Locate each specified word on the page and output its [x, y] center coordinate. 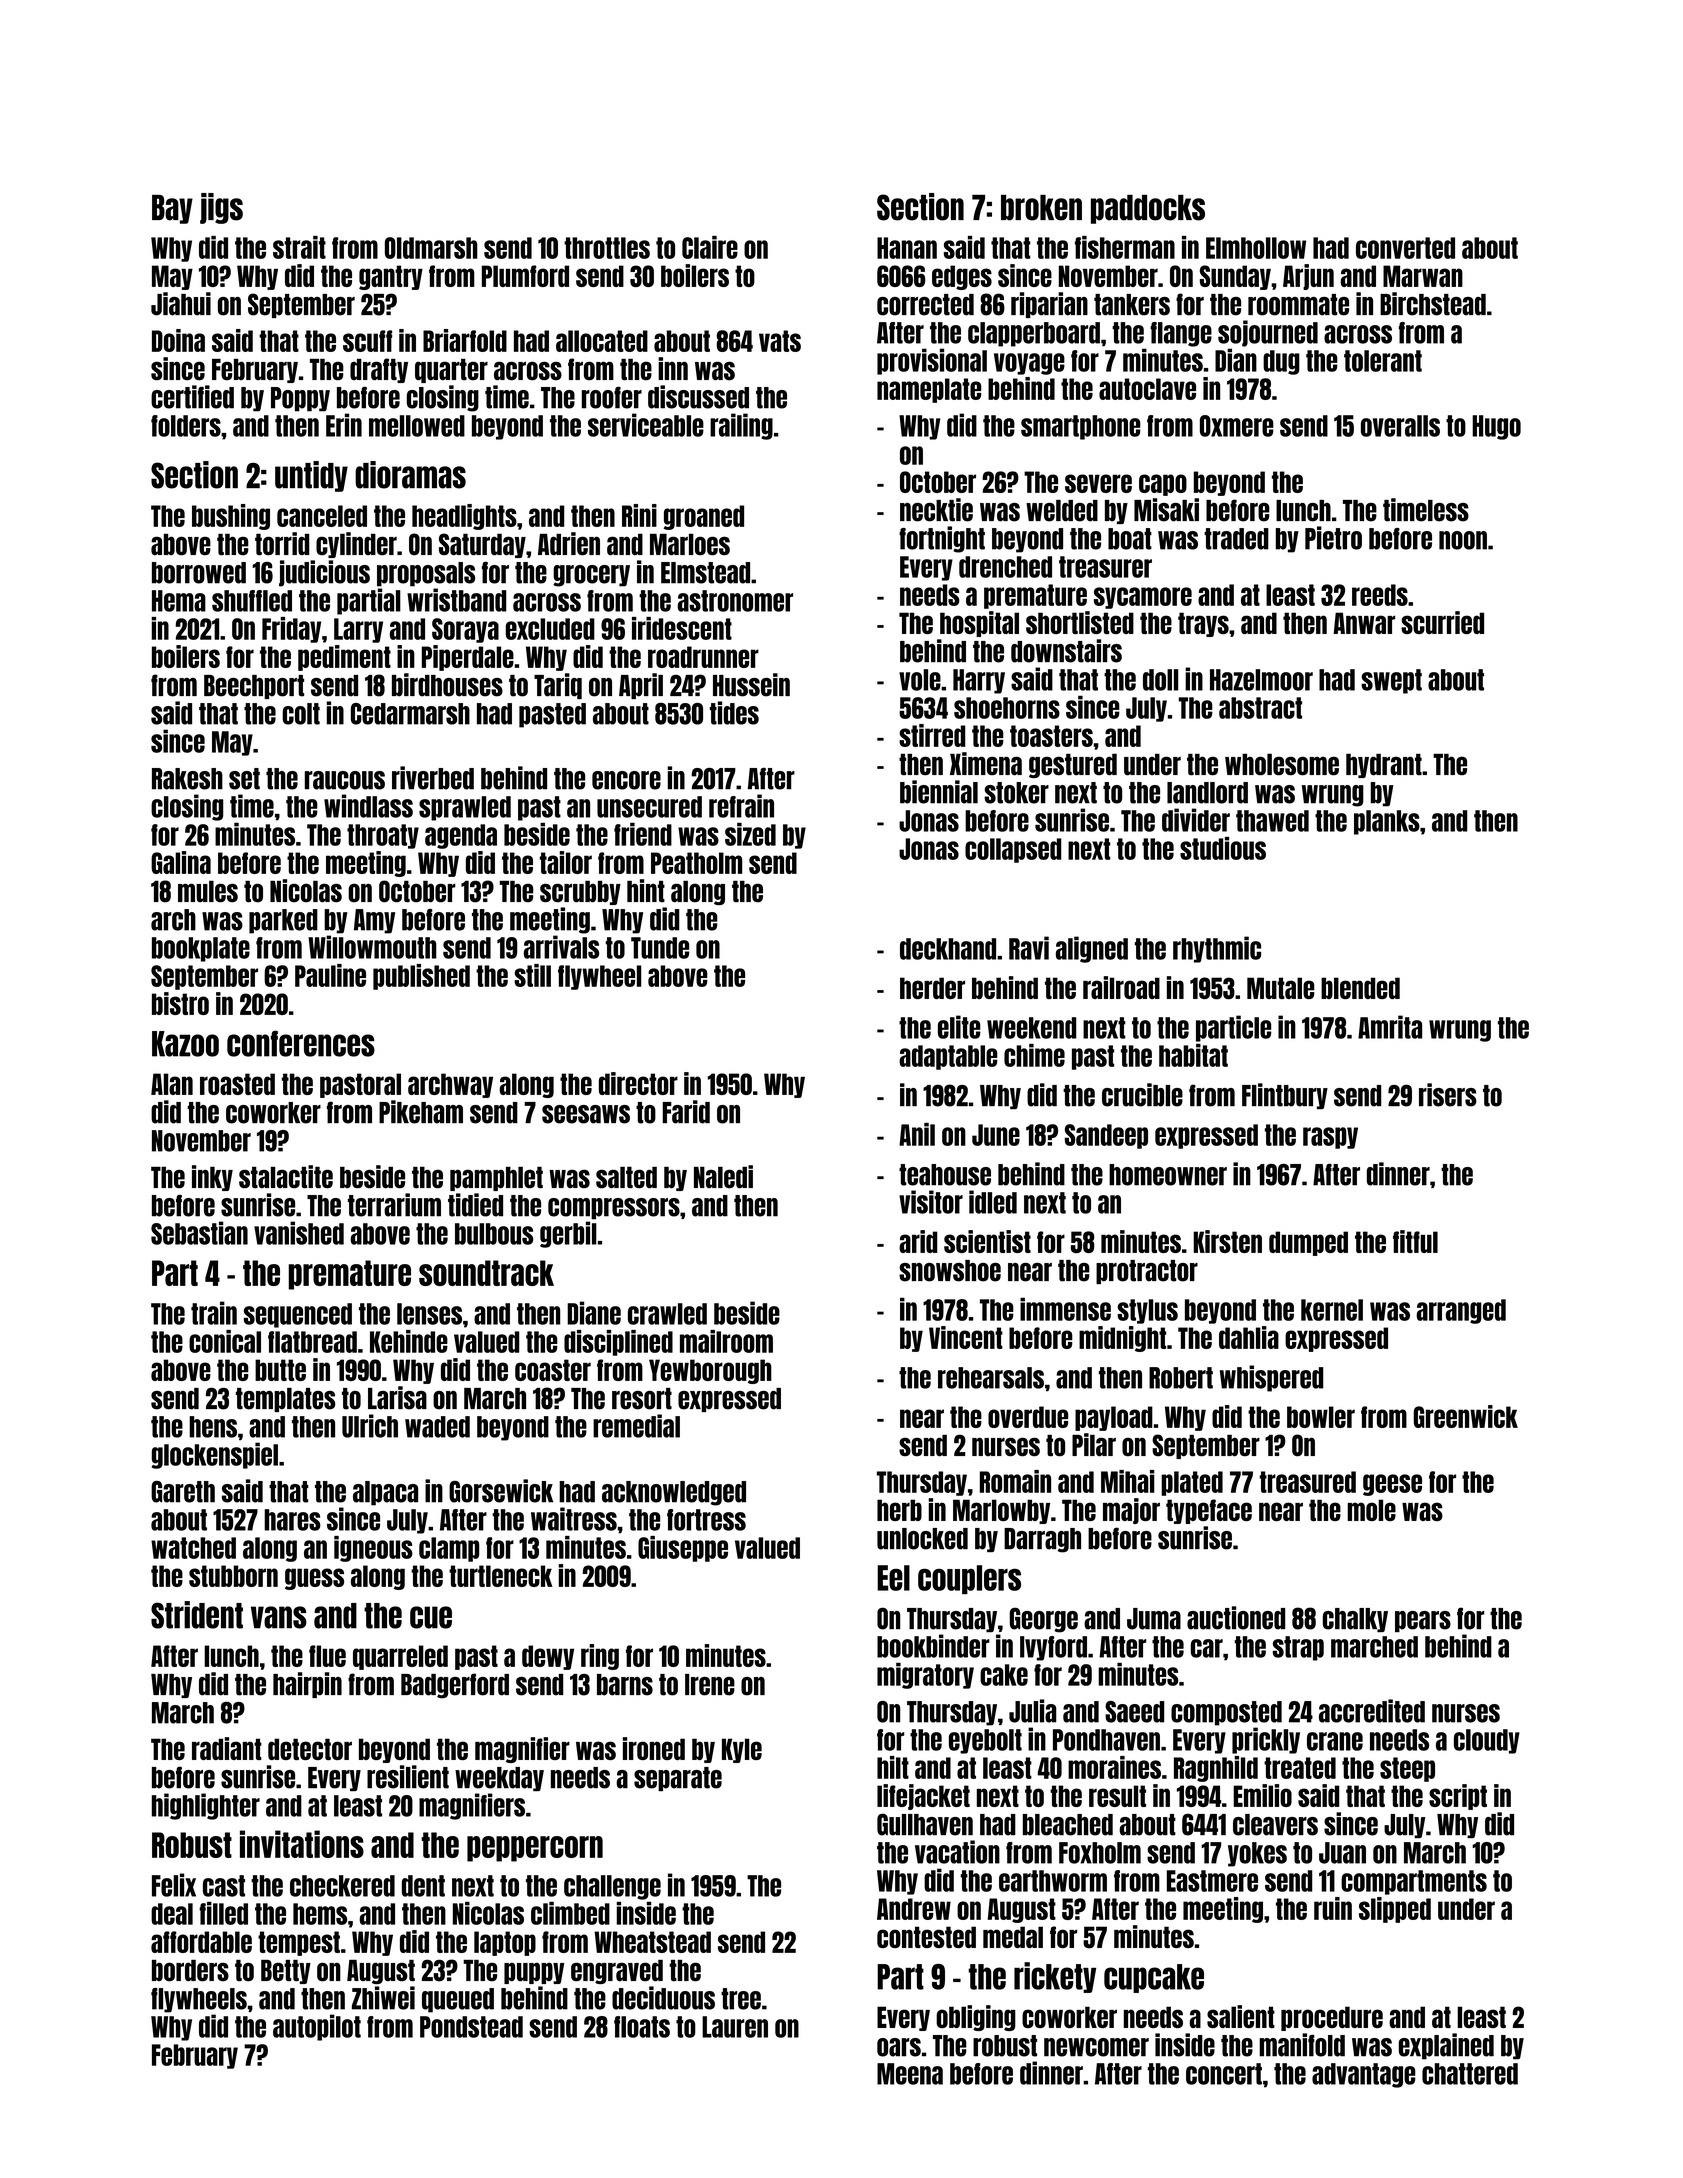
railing [741, 426]
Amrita [1390, 1027]
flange [1181, 334]
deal [172, 1914]
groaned [704, 517]
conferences [301, 1043]
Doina [178, 340]
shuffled [252, 601]
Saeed [1134, 1712]
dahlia [1249, 1337]
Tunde [660, 948]
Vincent [966, 1337]
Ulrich [370, 1426]
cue [431, 1617]
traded [1236, 539]
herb [899, 1510]
